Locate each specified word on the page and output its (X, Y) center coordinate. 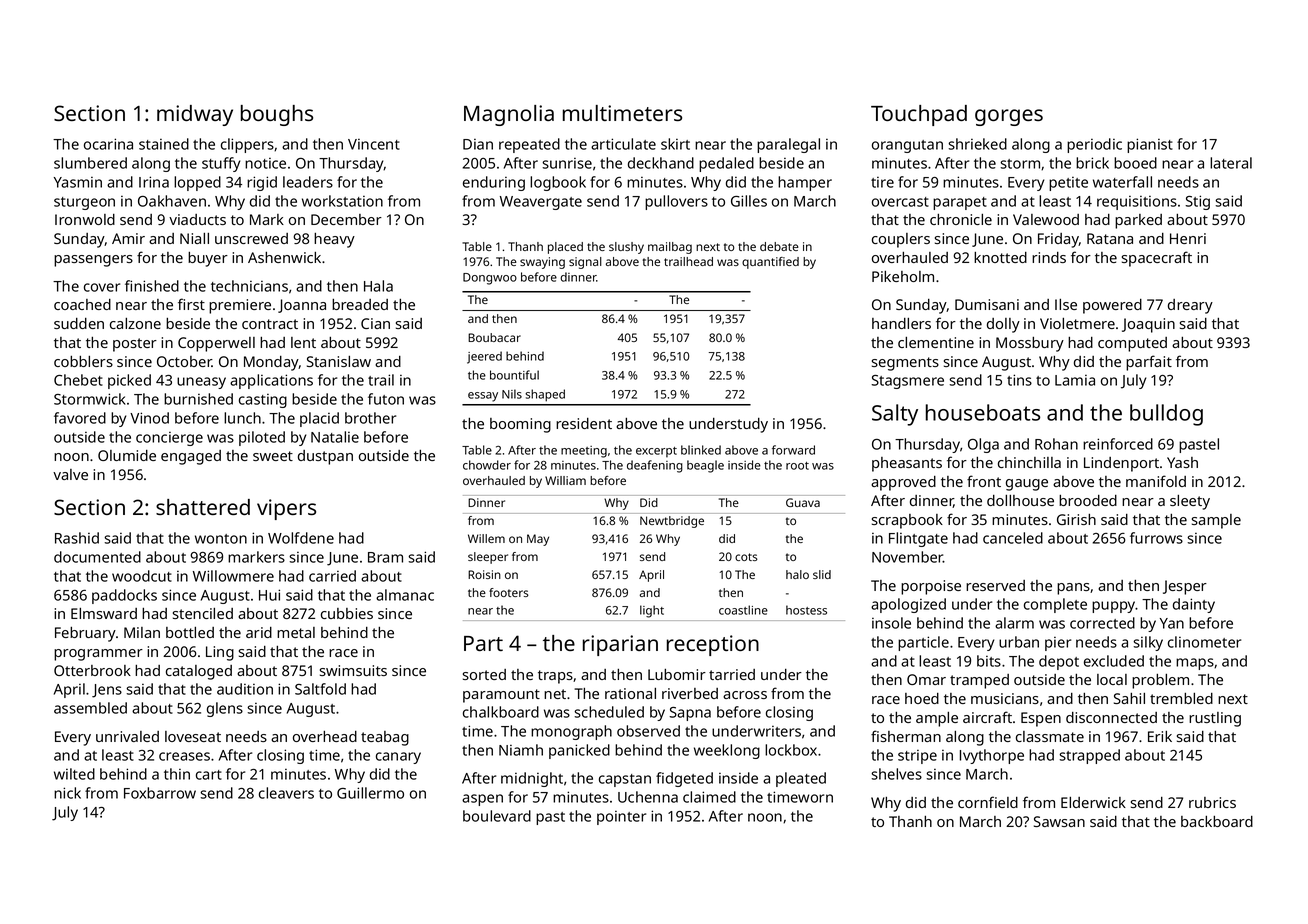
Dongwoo (490, 279)
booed (1135, 163)
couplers (901, 240)
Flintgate (918, 539)
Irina (154, 182)
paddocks (124, 596)
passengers (93, 261)
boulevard (497, 816)
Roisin (484, 574)
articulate (623, 144)
